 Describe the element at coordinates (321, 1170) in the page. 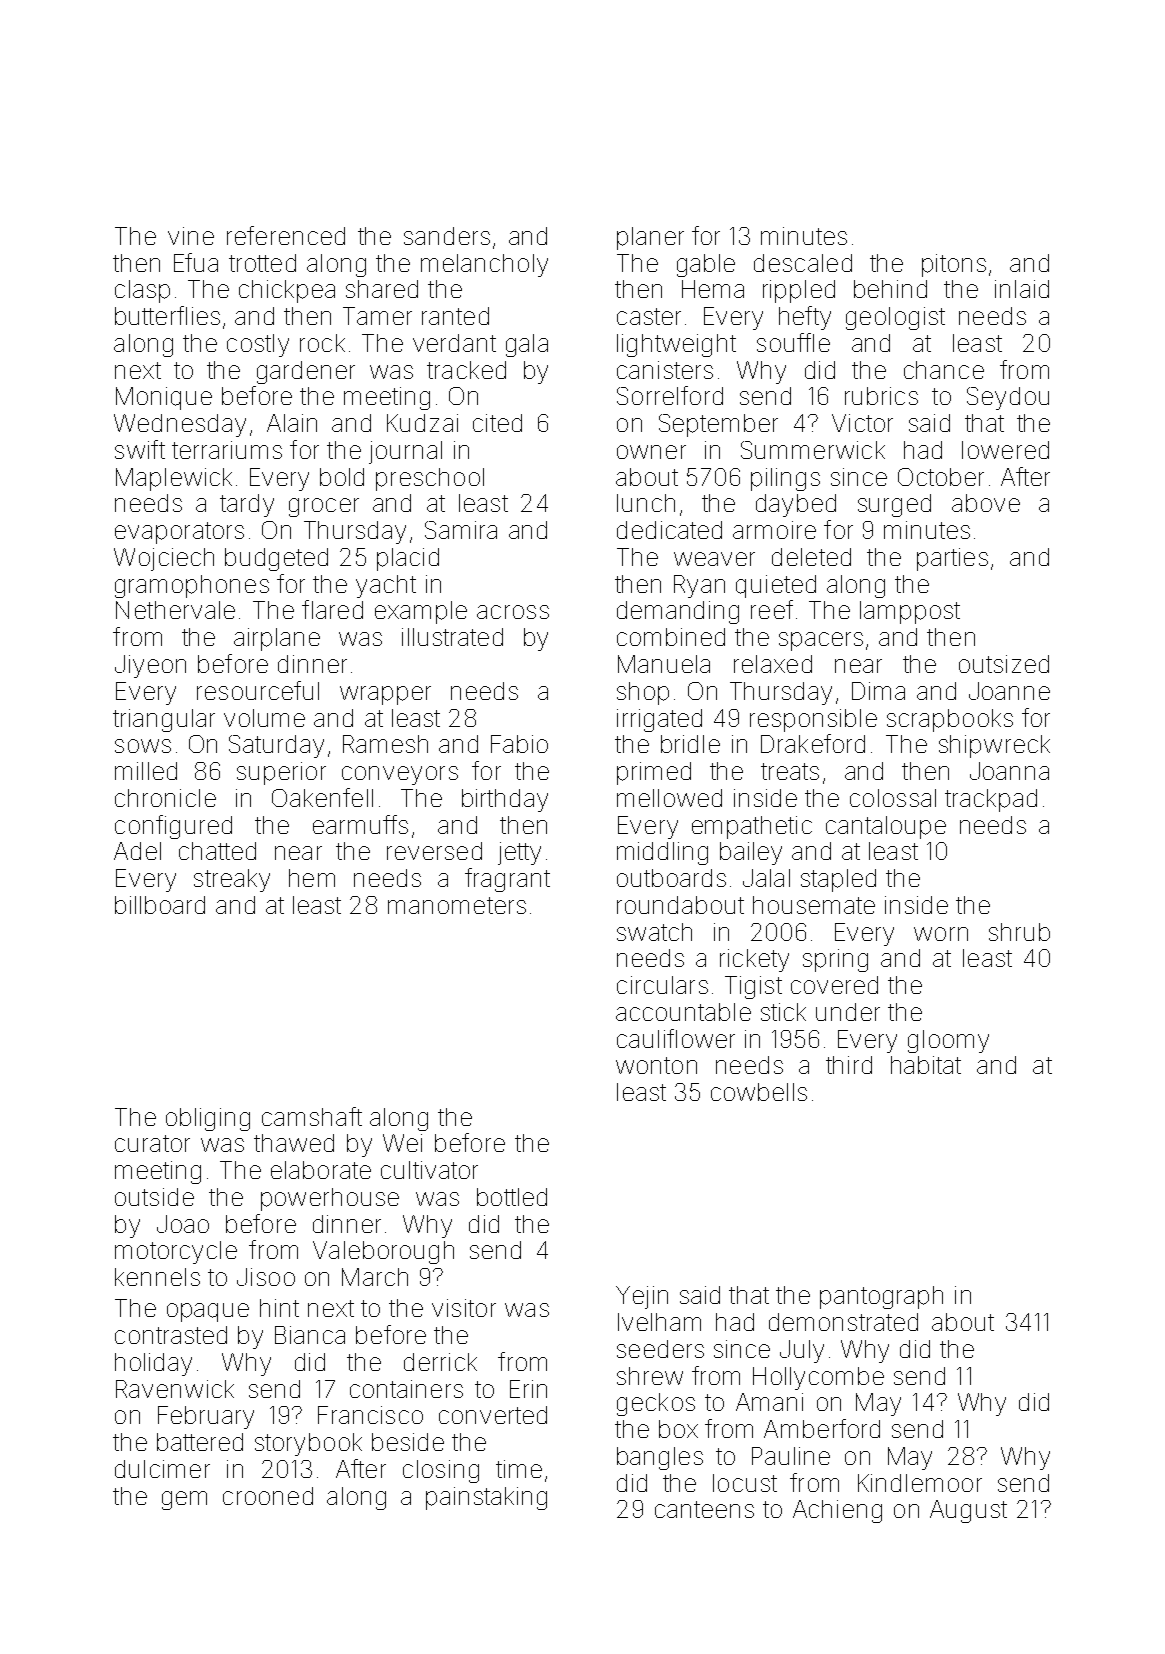

I see `elaborate` at that location.
